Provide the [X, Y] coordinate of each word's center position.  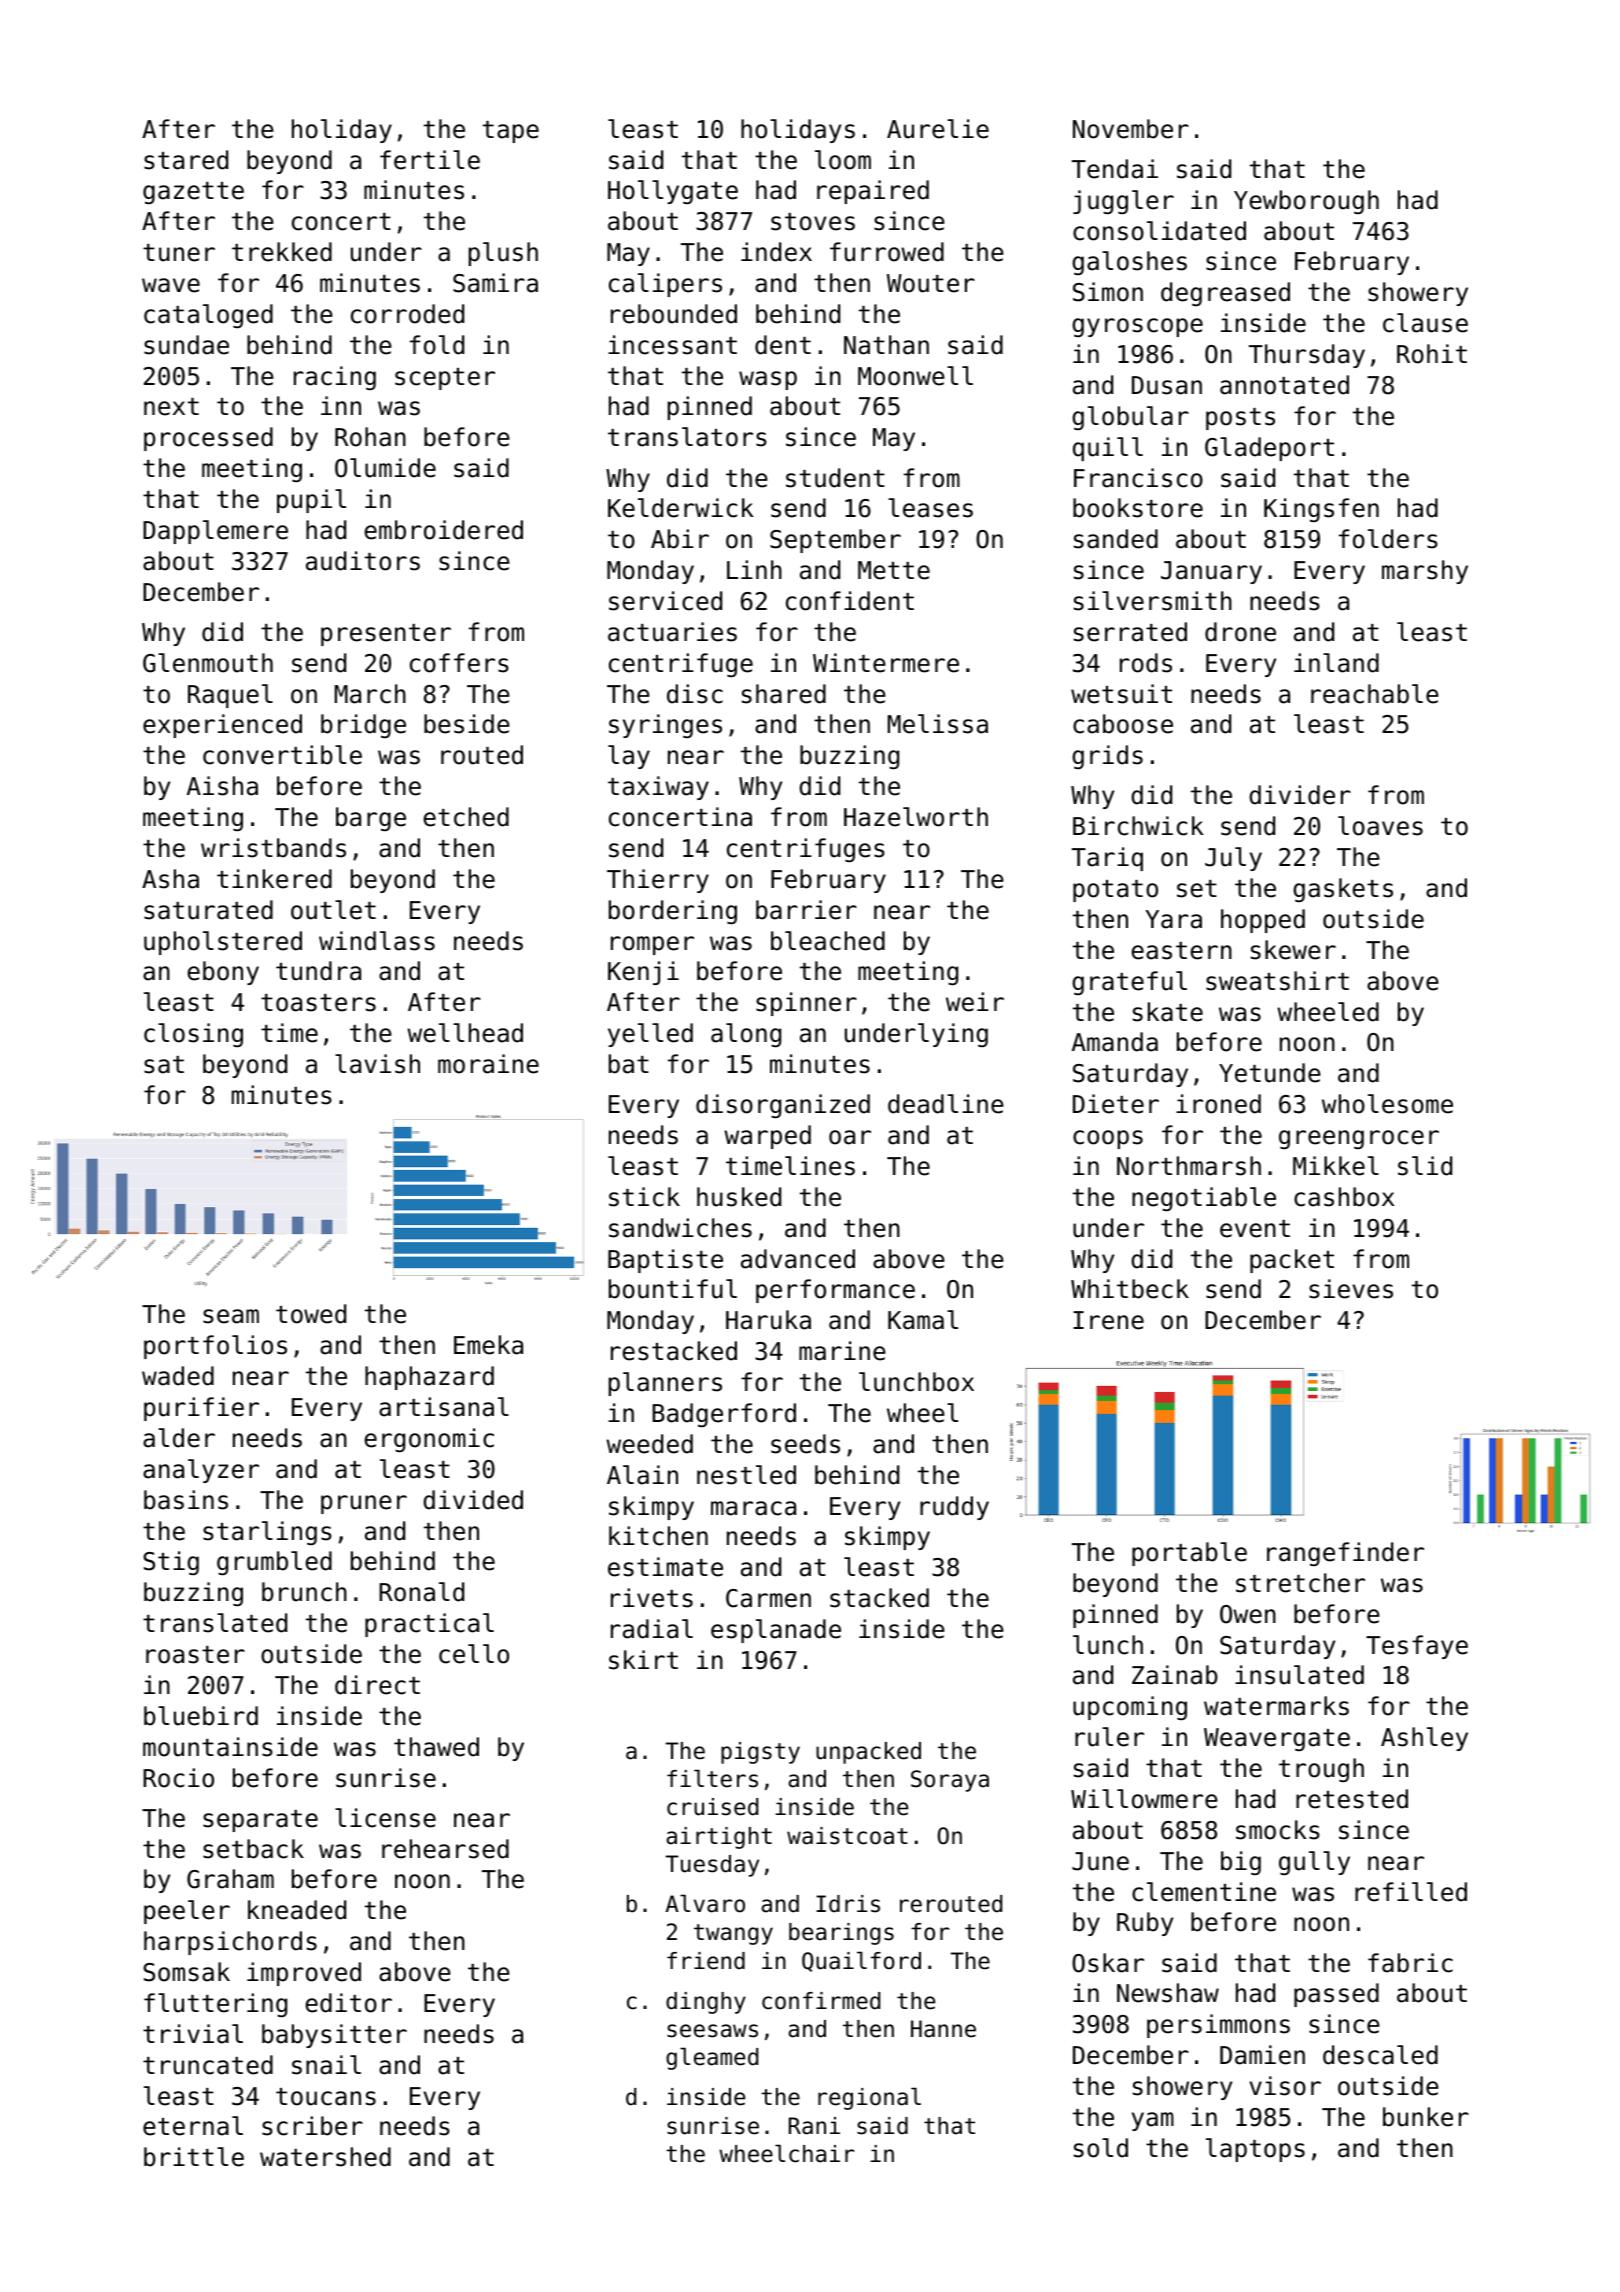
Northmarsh [1189, 1166]
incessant [672, 345]
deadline [946, 1104]
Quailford [861, 1961]
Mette [894, 570]
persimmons [1218, 2026]
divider [1300, 795]
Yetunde [1270, 1073]
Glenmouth [208, 663]
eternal [193, 2126]
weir [975, 1002]
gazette [193, 193]
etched [466, 817]
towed [311, 1314]
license [385, 1818]
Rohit [1432, 354]
